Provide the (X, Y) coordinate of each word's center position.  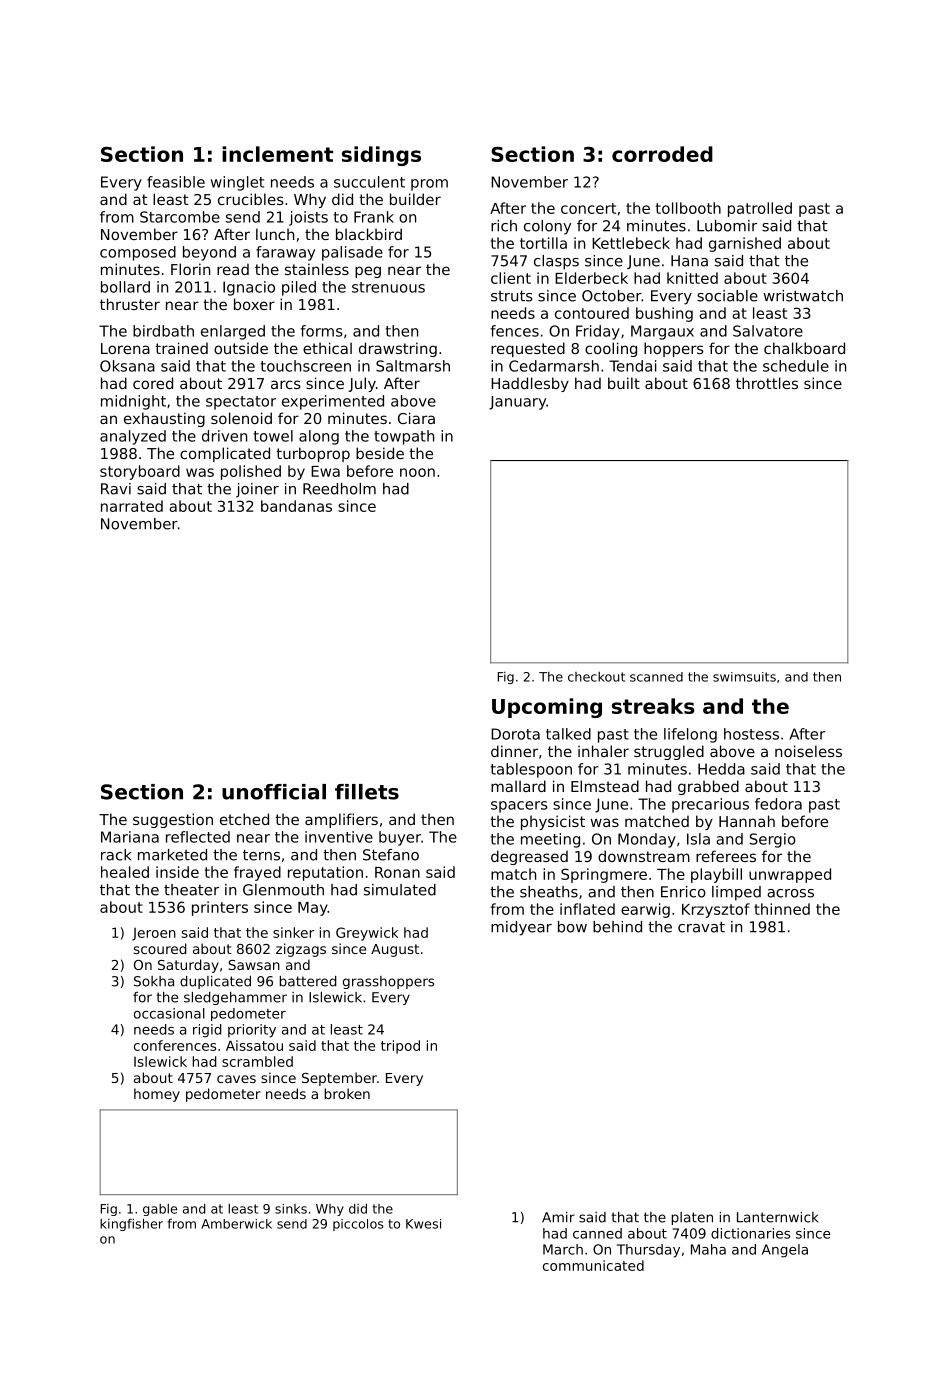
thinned (782, 909)
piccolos (358, 1225)
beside (380, 453)
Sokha (154, 981)
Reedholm (339, 489)
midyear (521, 928)
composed (138, 253)
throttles (767, 383)
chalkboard (804, 348)
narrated (132, 506)
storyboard (140, 472)
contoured (592, 313)
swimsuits (744, 677)
